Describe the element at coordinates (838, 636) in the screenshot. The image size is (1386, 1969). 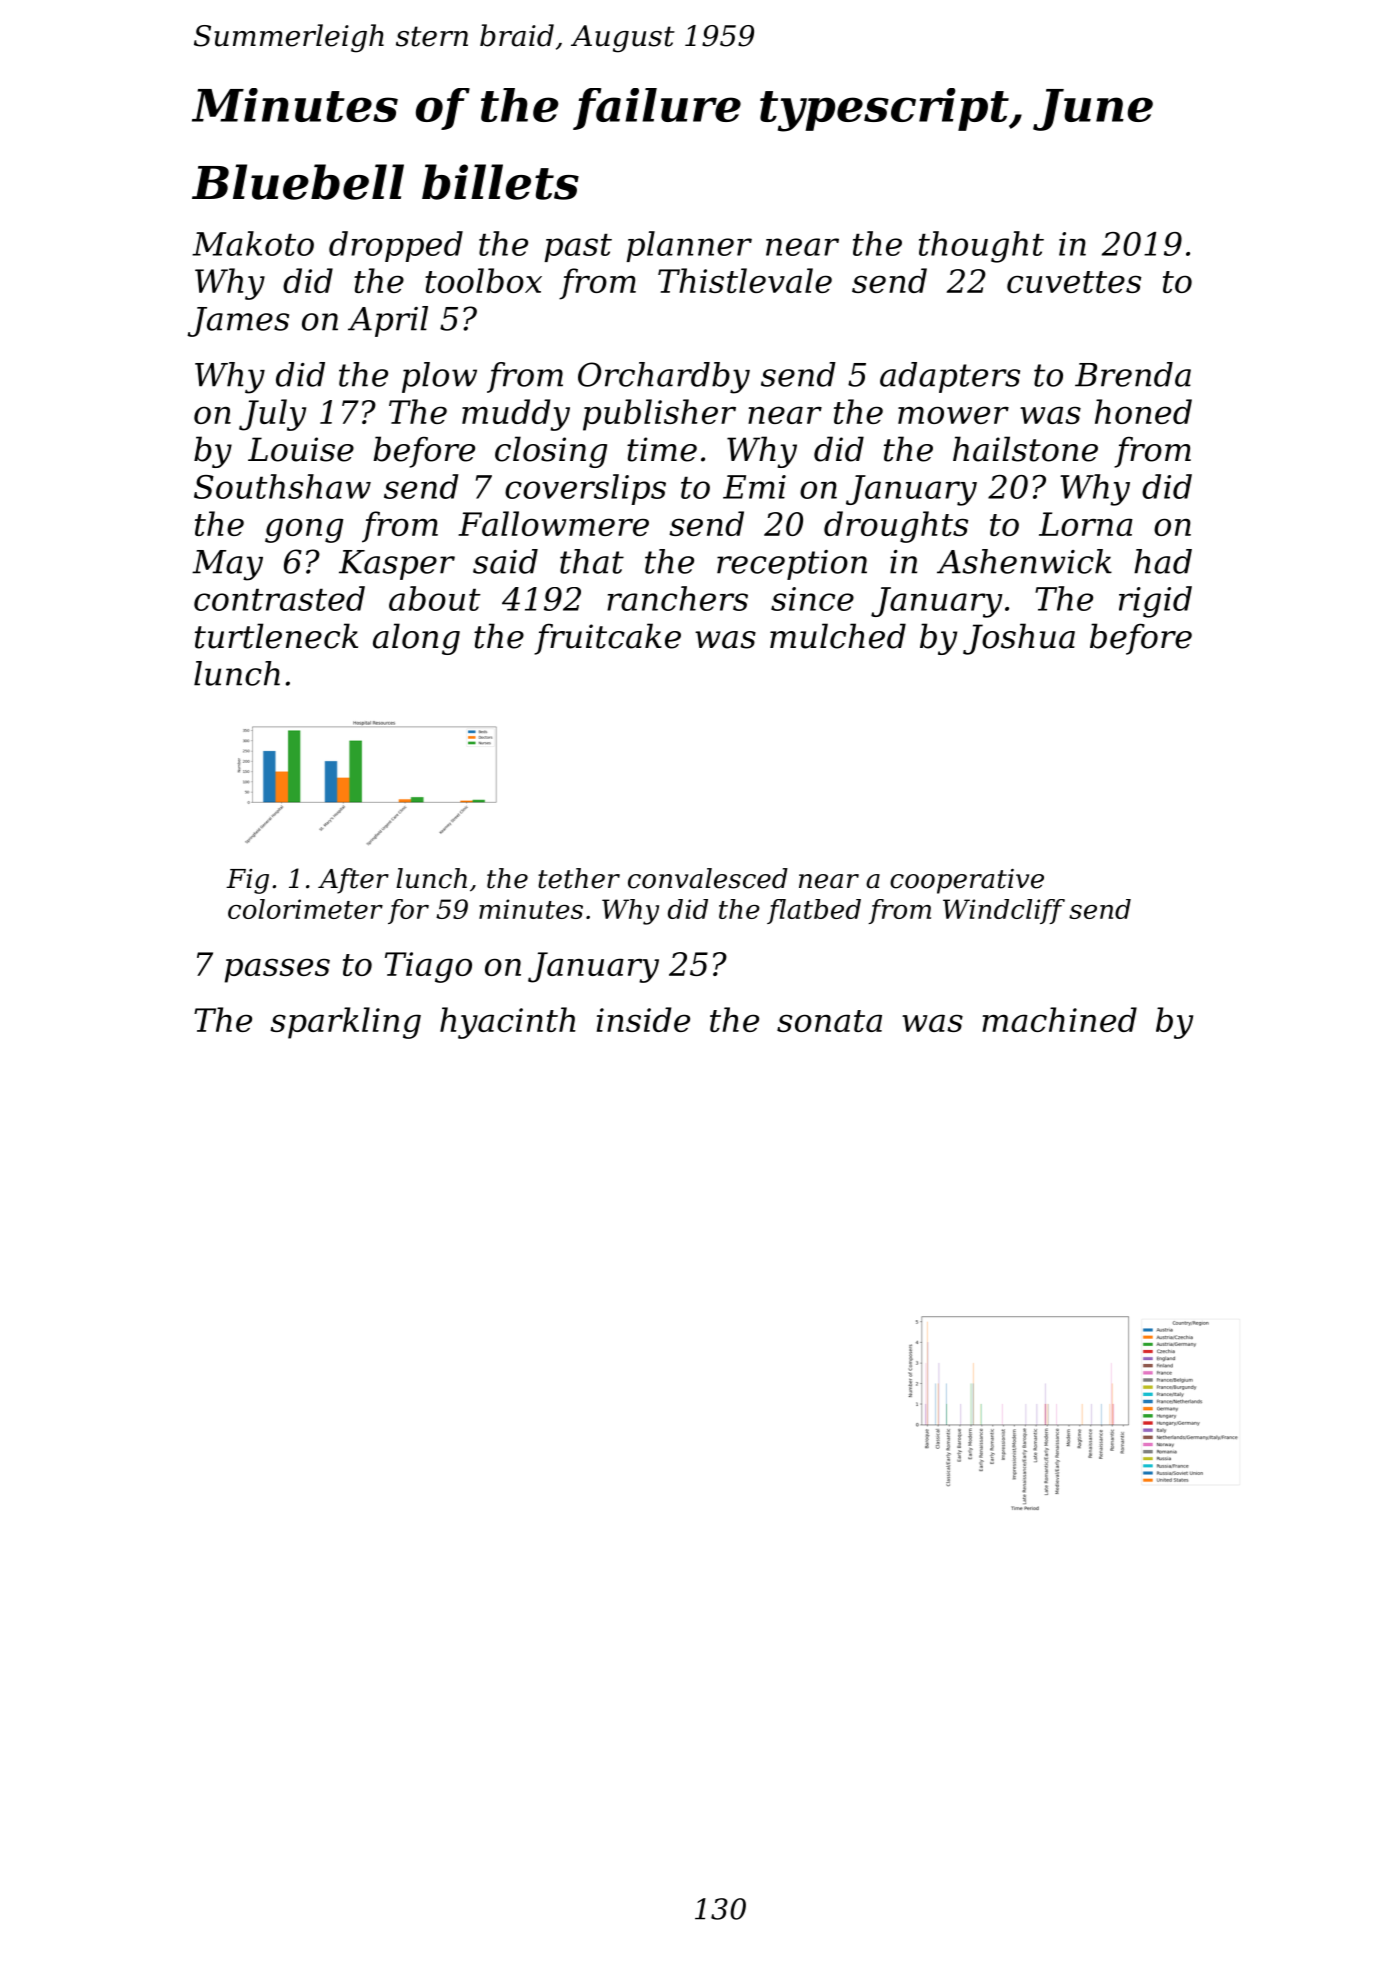
I see `mulched` at that location.
